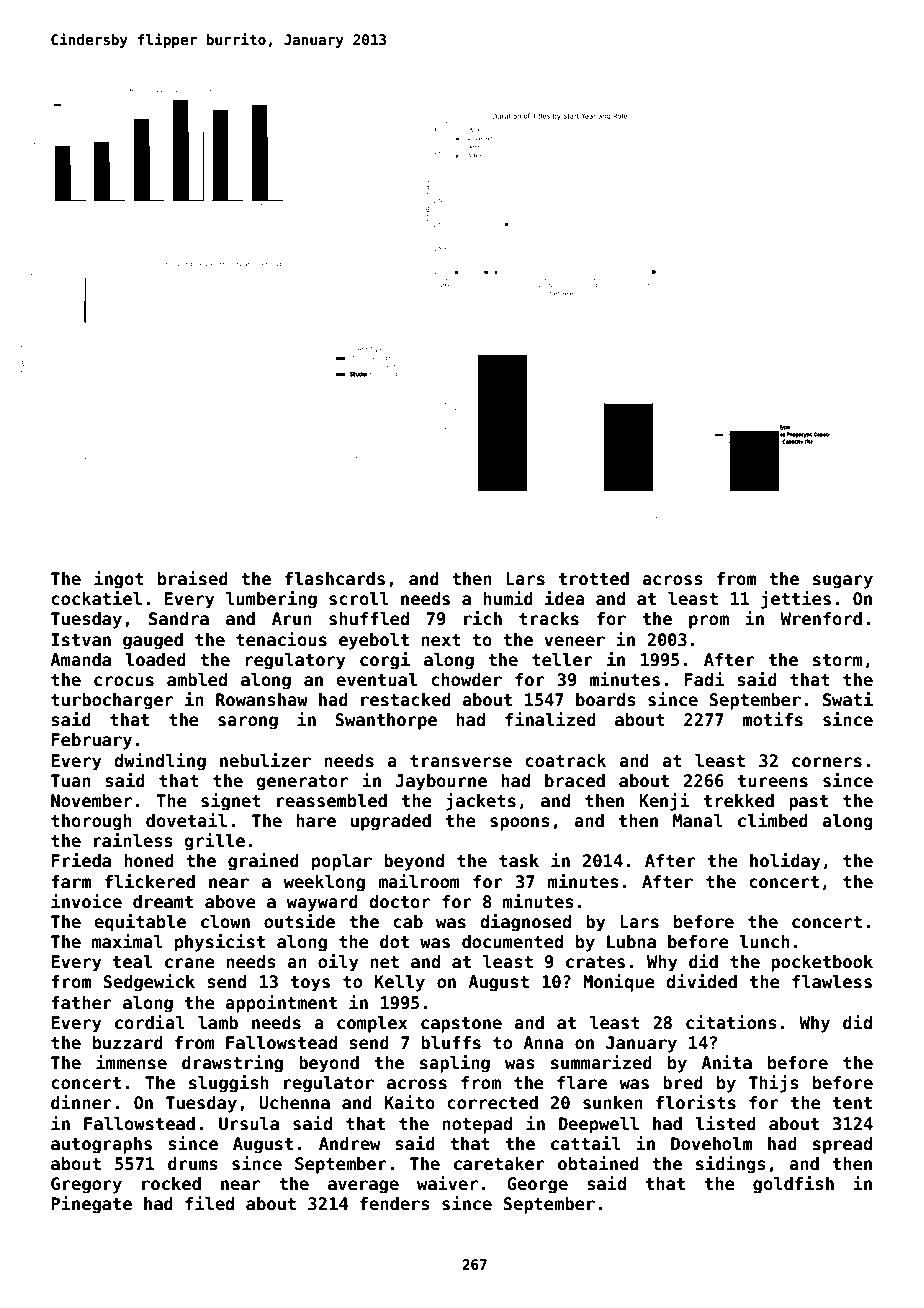 This screenshot has height=1308, width=924. What do you see at coordinates (512, 942) in the screenshot?
I see `documented` at bounding box center [512, 942].
